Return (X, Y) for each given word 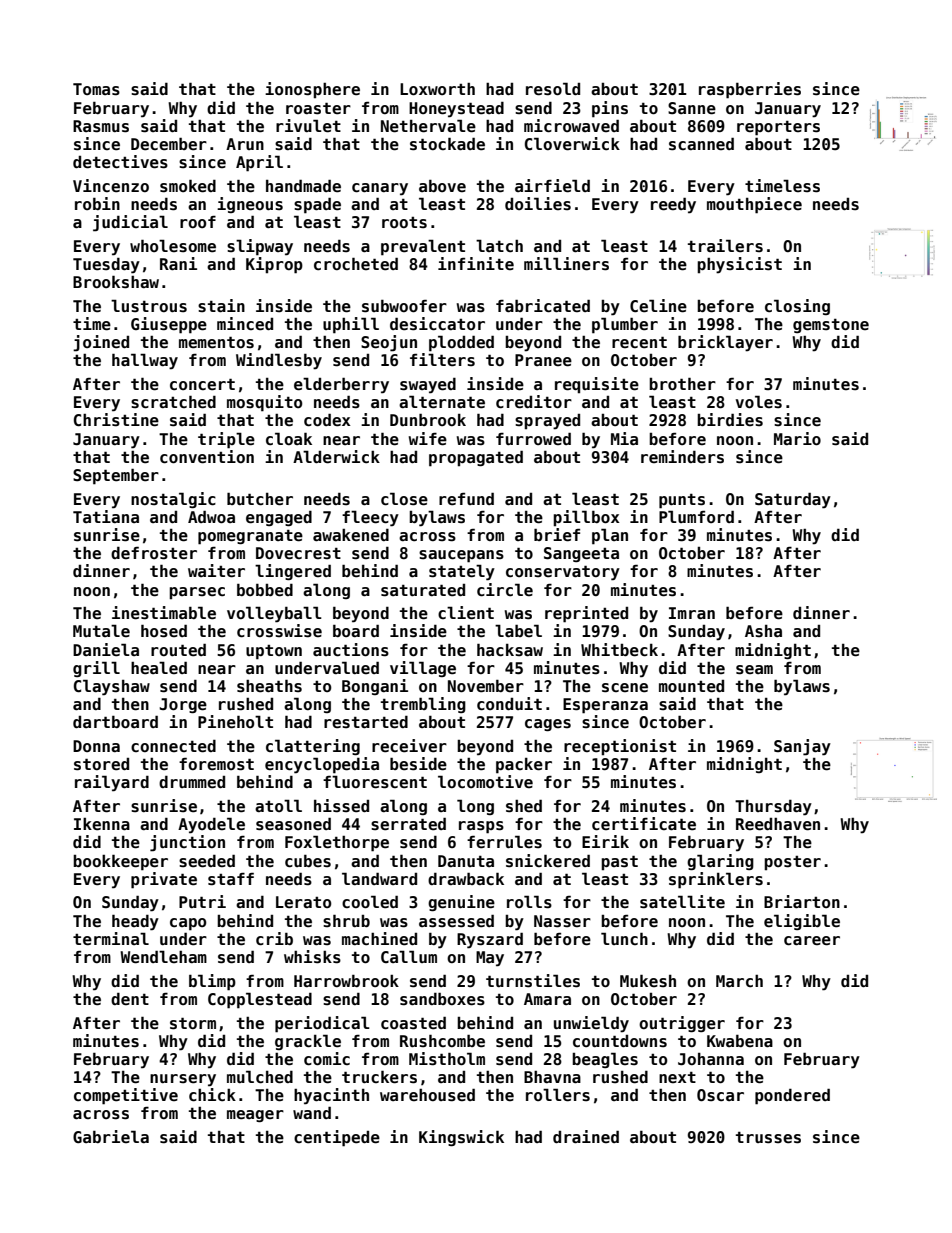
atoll (278, 805)
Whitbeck (619, 650)
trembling (423, 705)
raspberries (750, 90)
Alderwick (336, 457)
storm (193, 1024)
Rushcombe (442, 1041)
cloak (289, 439)
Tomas (96, 89)
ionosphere (312, 90)
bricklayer (725, 343)
